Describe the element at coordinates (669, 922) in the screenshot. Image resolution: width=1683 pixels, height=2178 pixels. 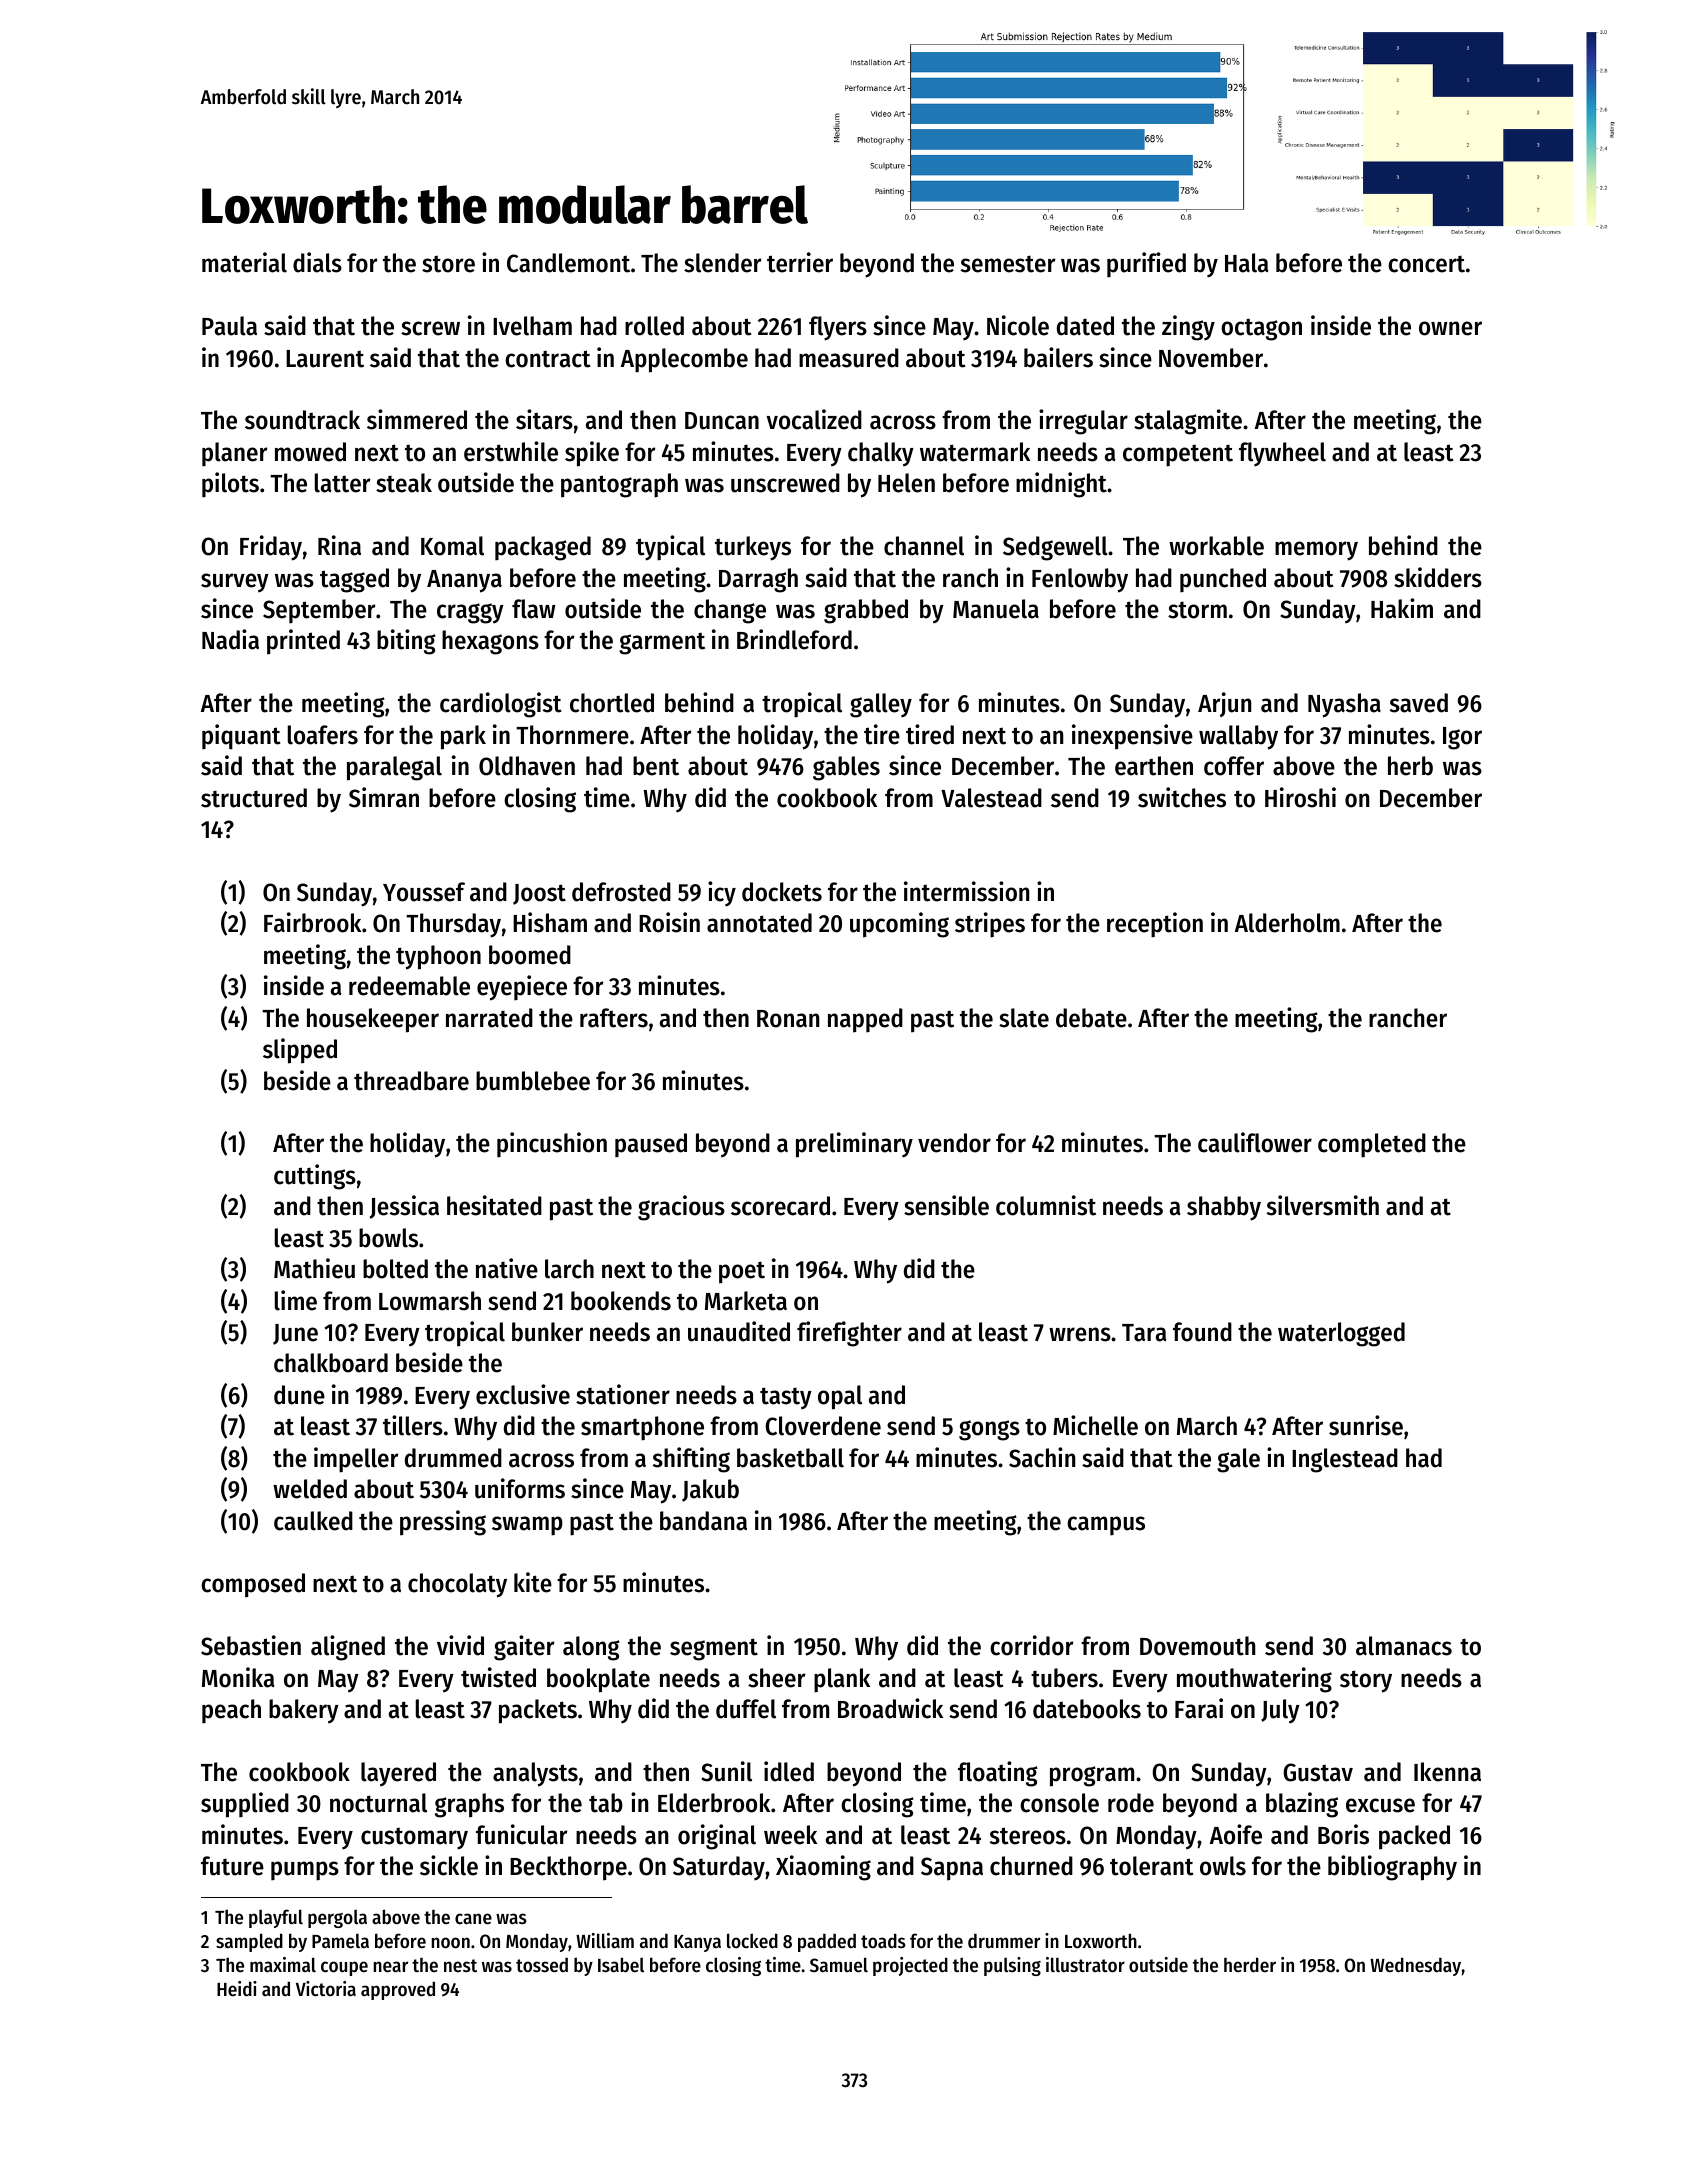
I see `Roisin` at that location.
